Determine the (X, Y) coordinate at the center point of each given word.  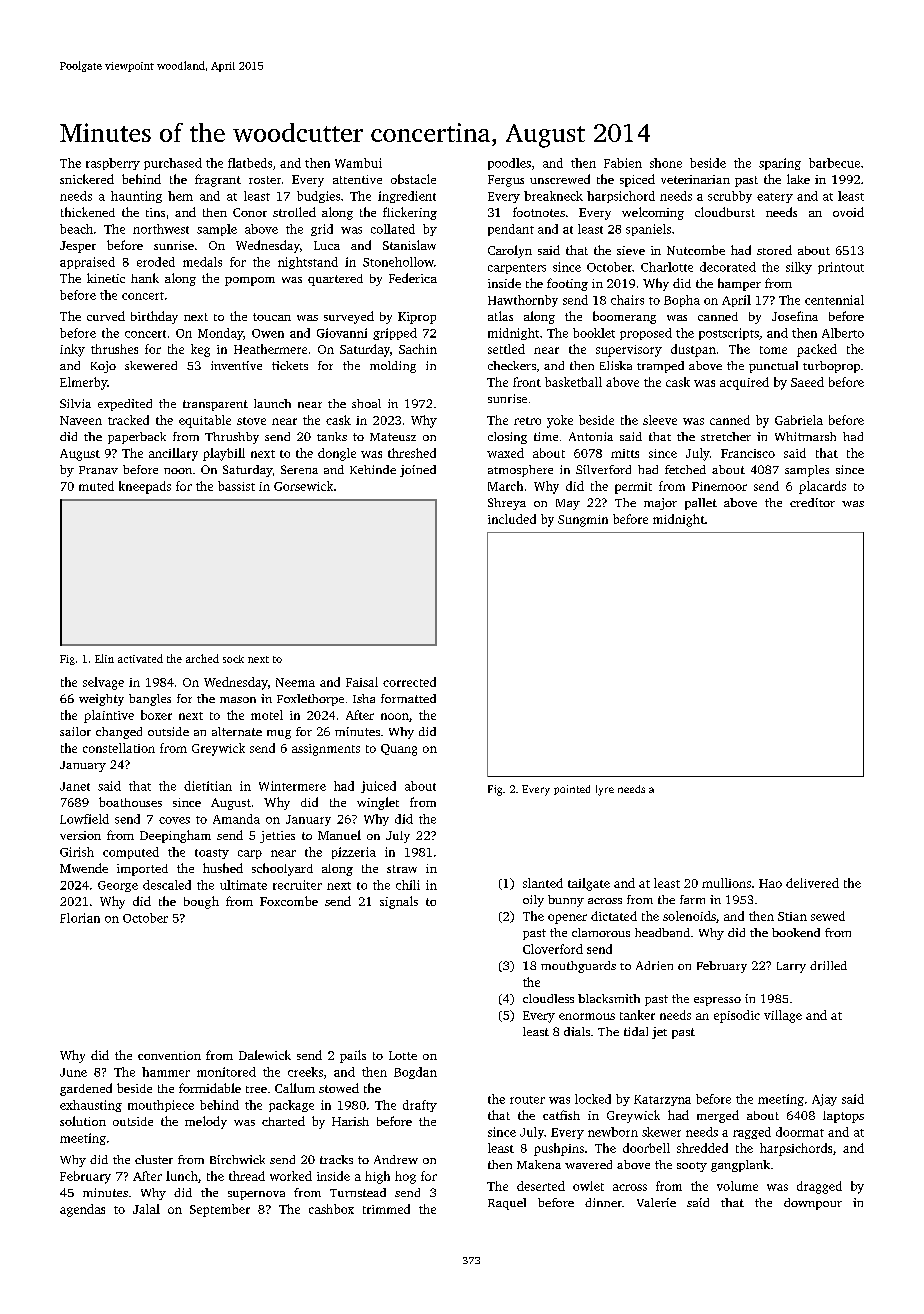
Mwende (84, 868)
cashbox (331, 1209)
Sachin (418, 349)
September (220, 1210)
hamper (739, 284)
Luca (327, 245)
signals (399, 902)
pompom (250, 281)
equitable (205, 421)
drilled (828, 965)
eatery (775, 198)
